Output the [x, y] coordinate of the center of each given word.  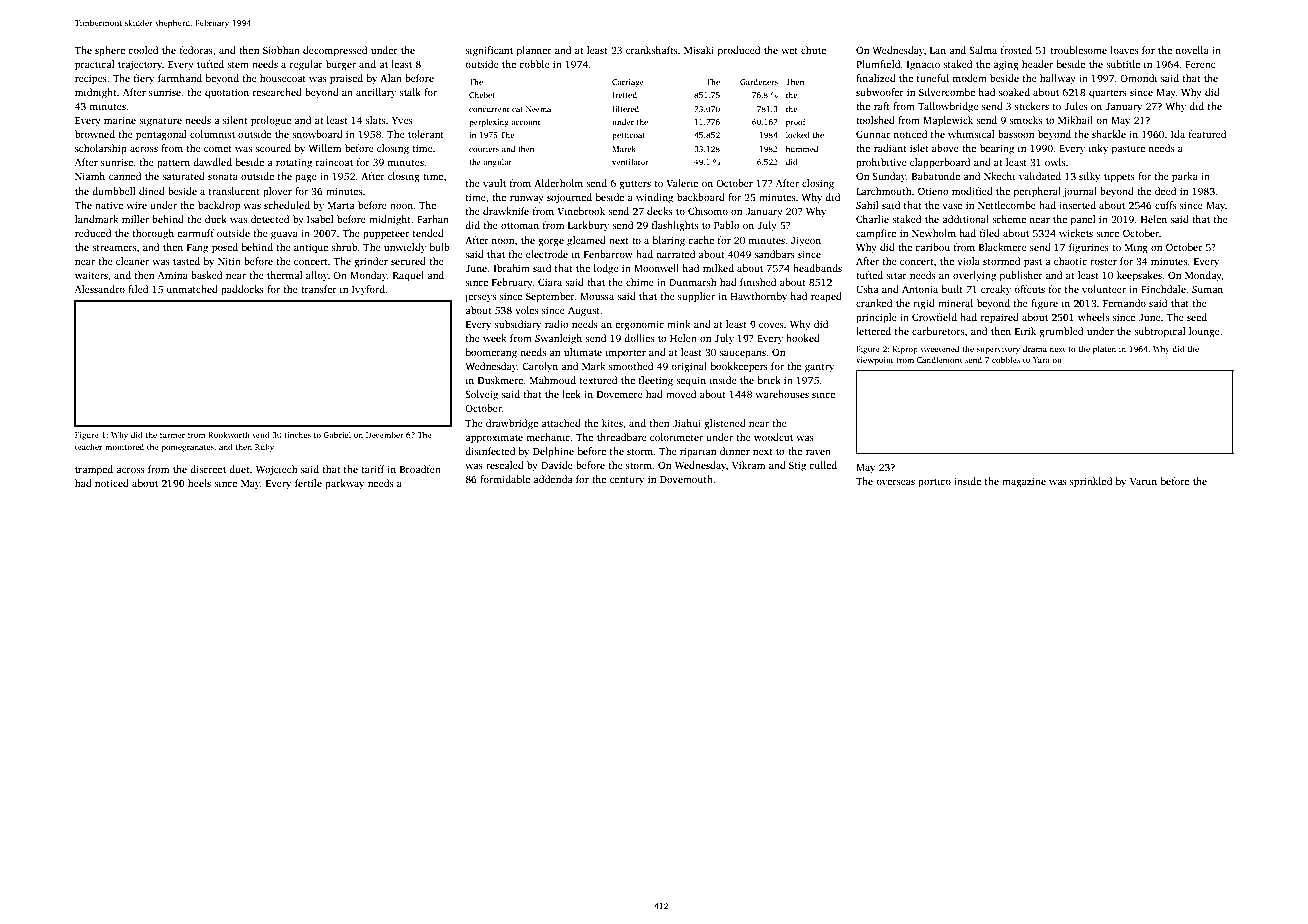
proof [796, 123]
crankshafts [652, 50]
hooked [803, 338]
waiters [91, 275]
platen [1104, 349]
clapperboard [940, 163]
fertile [308, 483]
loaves [1124, 50]
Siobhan [281, 50]
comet [218, 149]
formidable [505, 479]
